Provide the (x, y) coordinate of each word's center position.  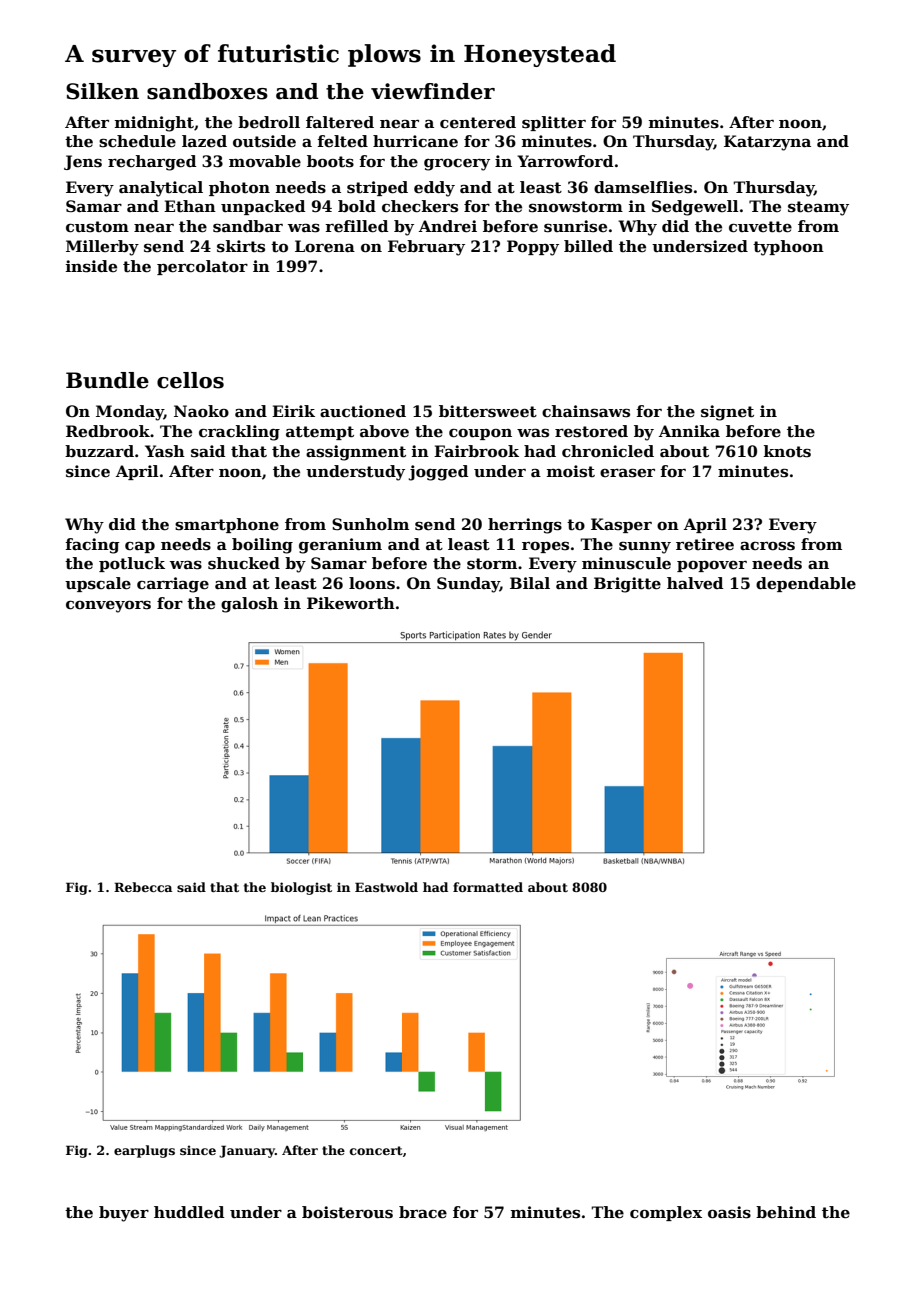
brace (423, 1212)
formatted (488, 887)
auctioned (363, 411)
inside (91, 266)
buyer (124, 1214)
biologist (301, 888)
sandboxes (207, 91)
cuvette (760, 227)
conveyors (108, 606)
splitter (554, 123)
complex (666, 1213)
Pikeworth (351, 603)
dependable (806, 584)
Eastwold (386, 887)
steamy (818, 208)
